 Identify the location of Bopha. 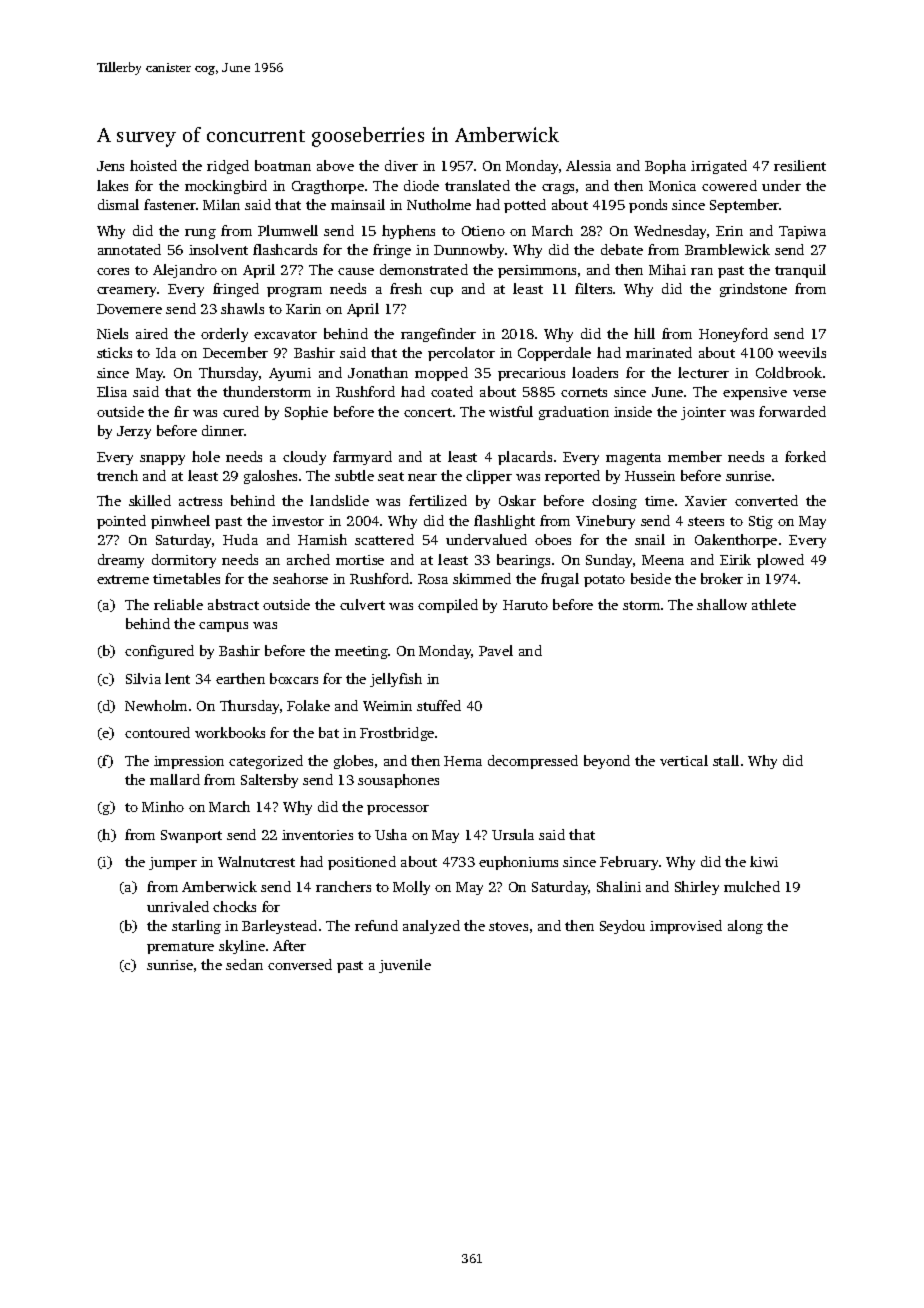
(665, 167).
